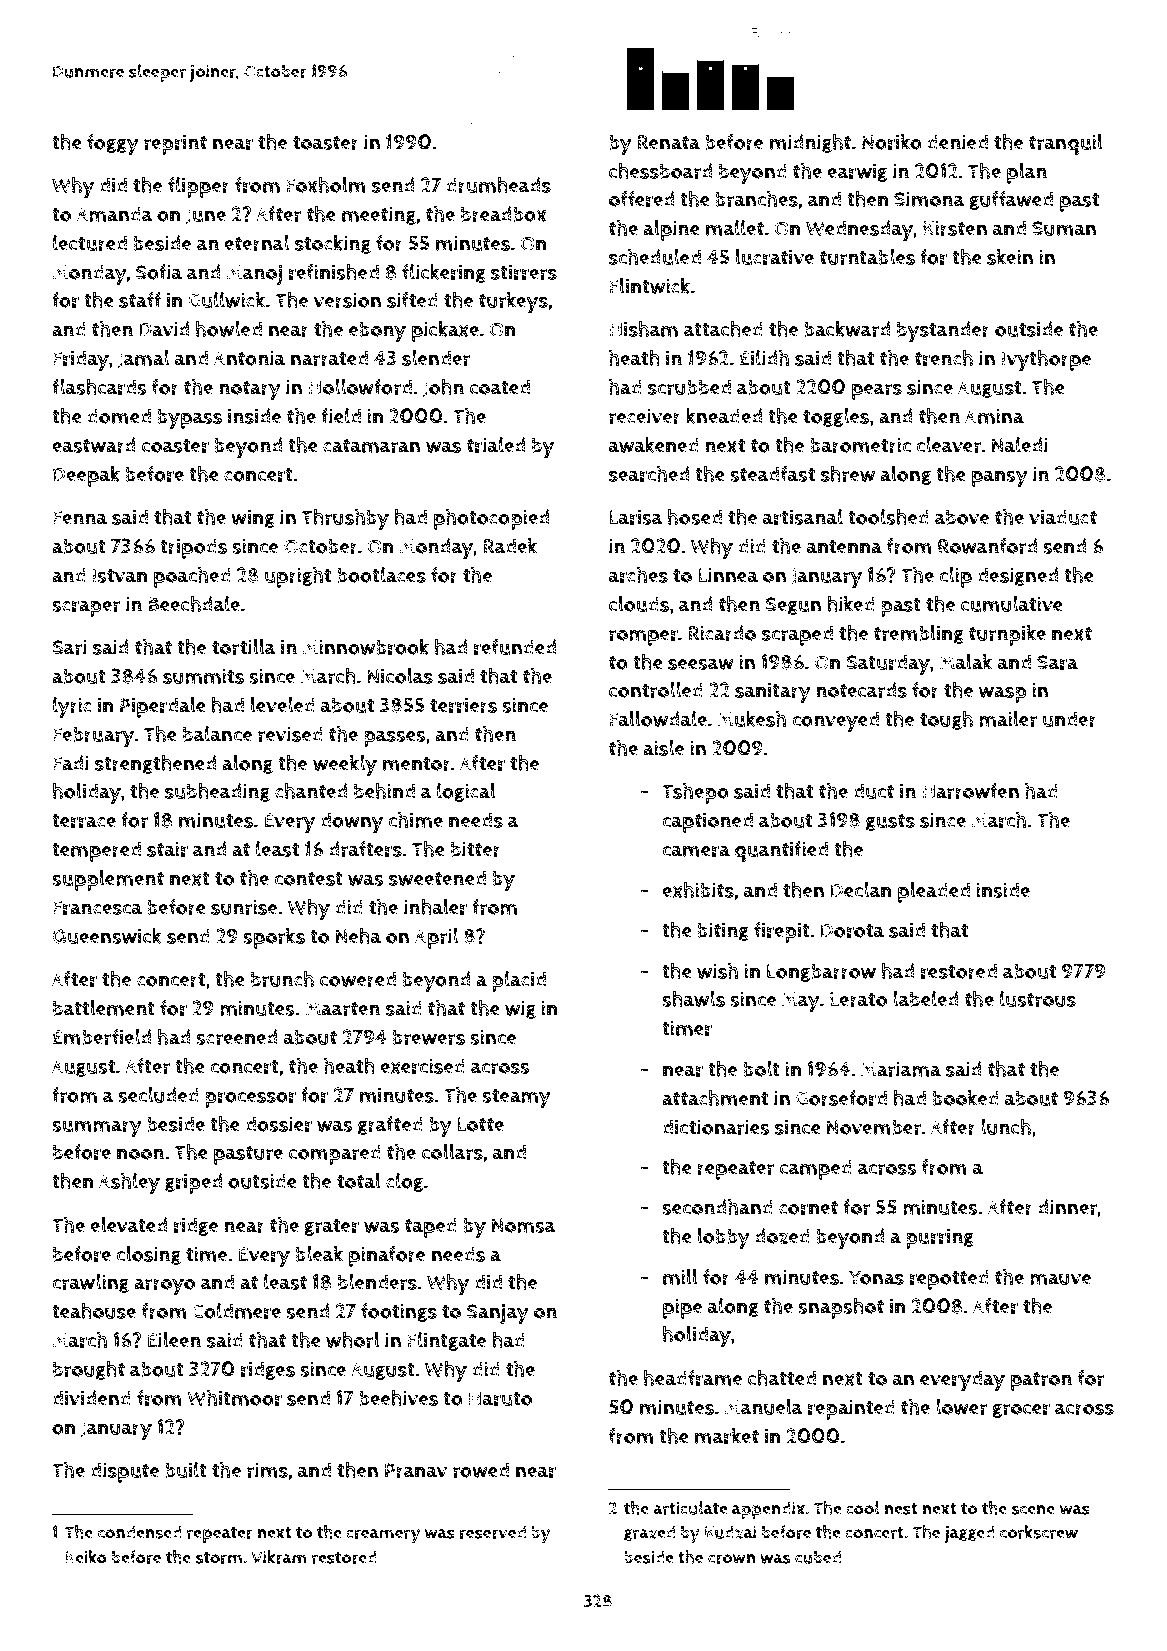  I want to click on purring, so click(940, 1238).
